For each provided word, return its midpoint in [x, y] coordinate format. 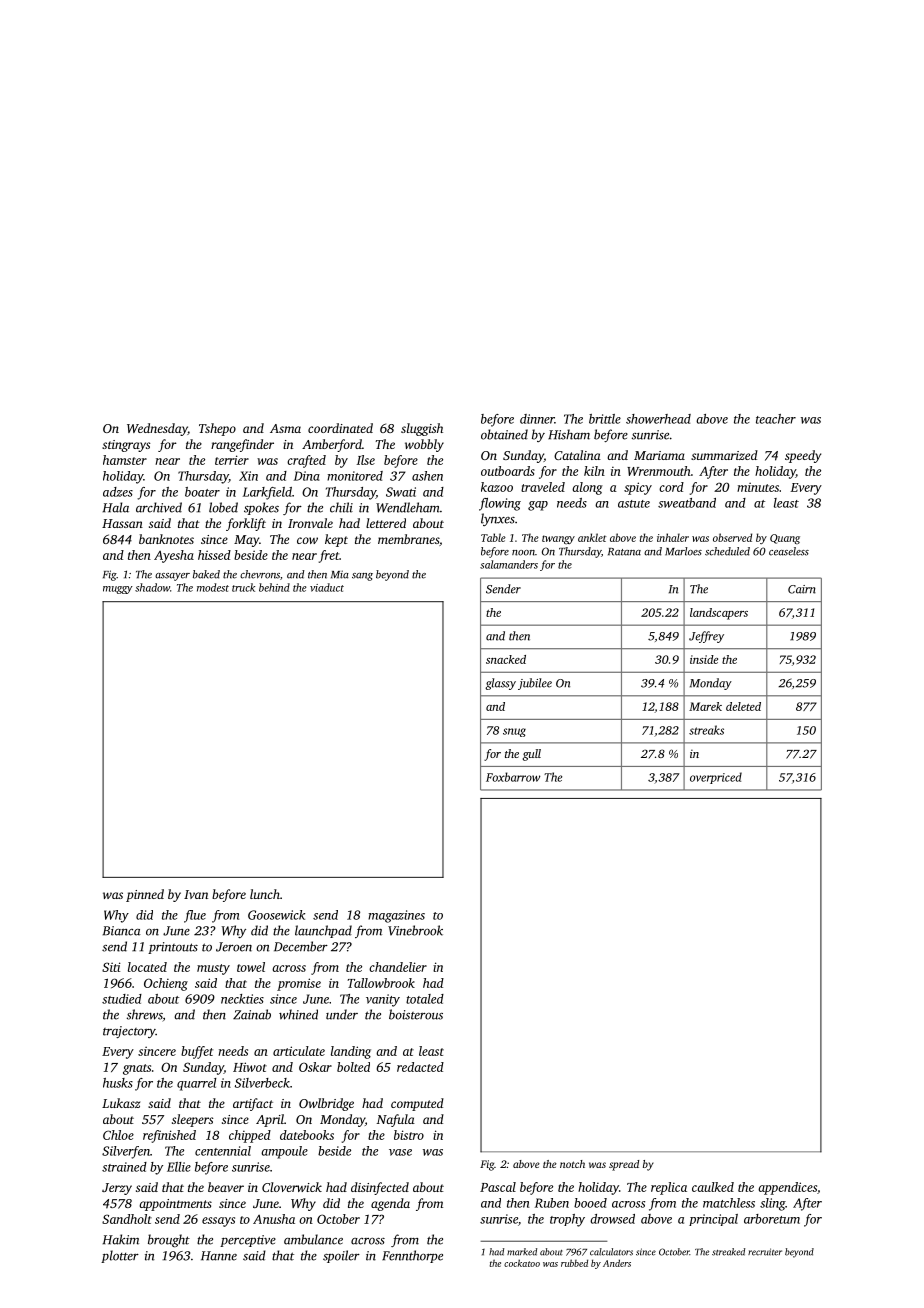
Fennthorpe [412, 1256]
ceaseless [789, 551]
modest [213, 587]
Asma [285, 428]
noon [523, 553]
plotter [120, 1256]
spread [624, 1165]
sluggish [422, 429]
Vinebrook [415, 930]
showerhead [658, 419]
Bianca [122, 931]
